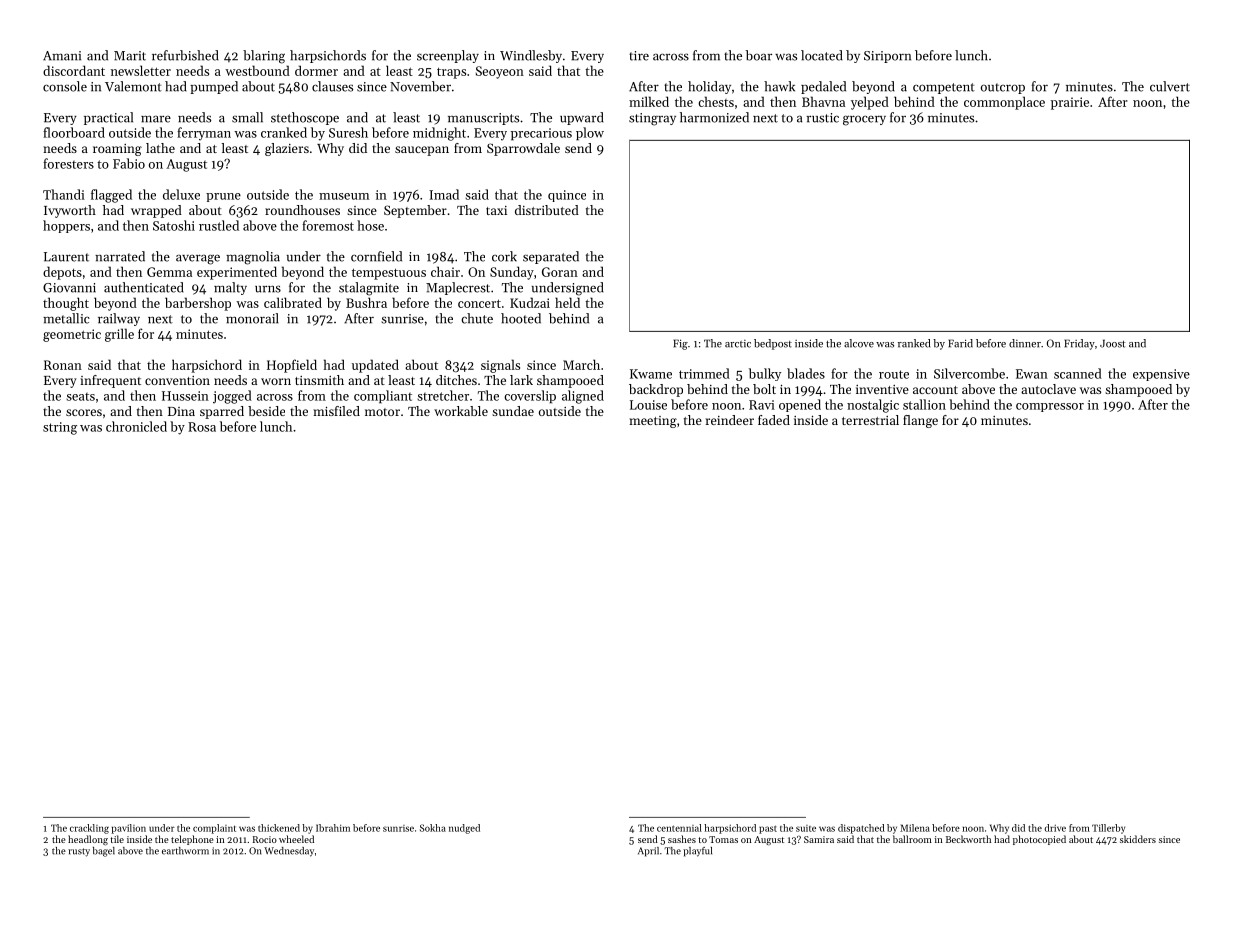 This screenshot has width=1233, height=952. Describe the element at coordinates (89, 829) in the screenshot. I see `crackling` at that location.
